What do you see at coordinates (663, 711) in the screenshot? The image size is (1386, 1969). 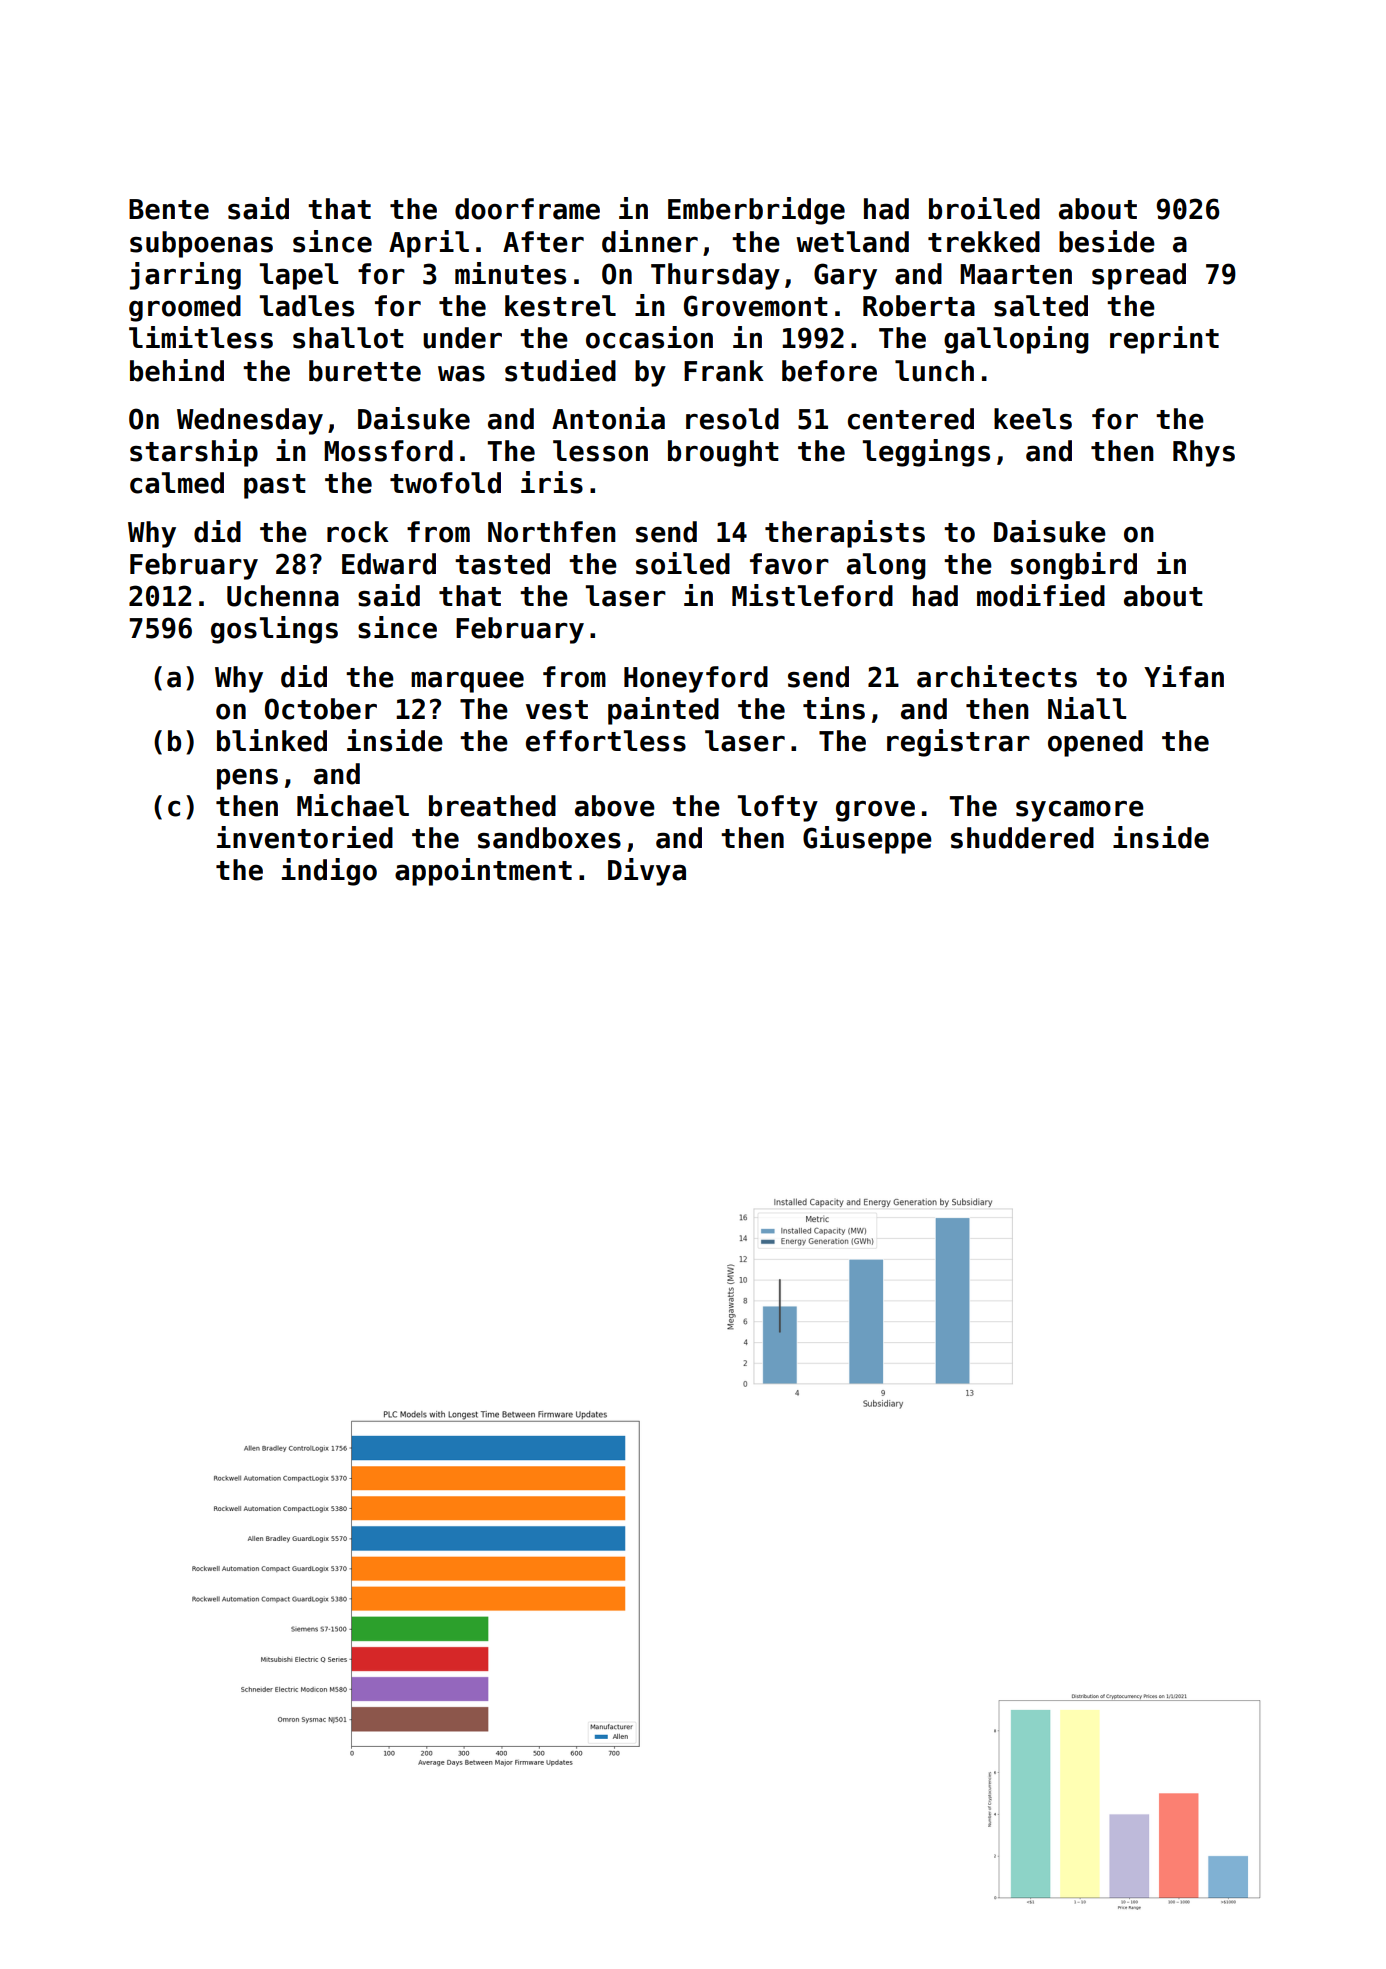 I see `painted` at bounding box center [663, 711].
